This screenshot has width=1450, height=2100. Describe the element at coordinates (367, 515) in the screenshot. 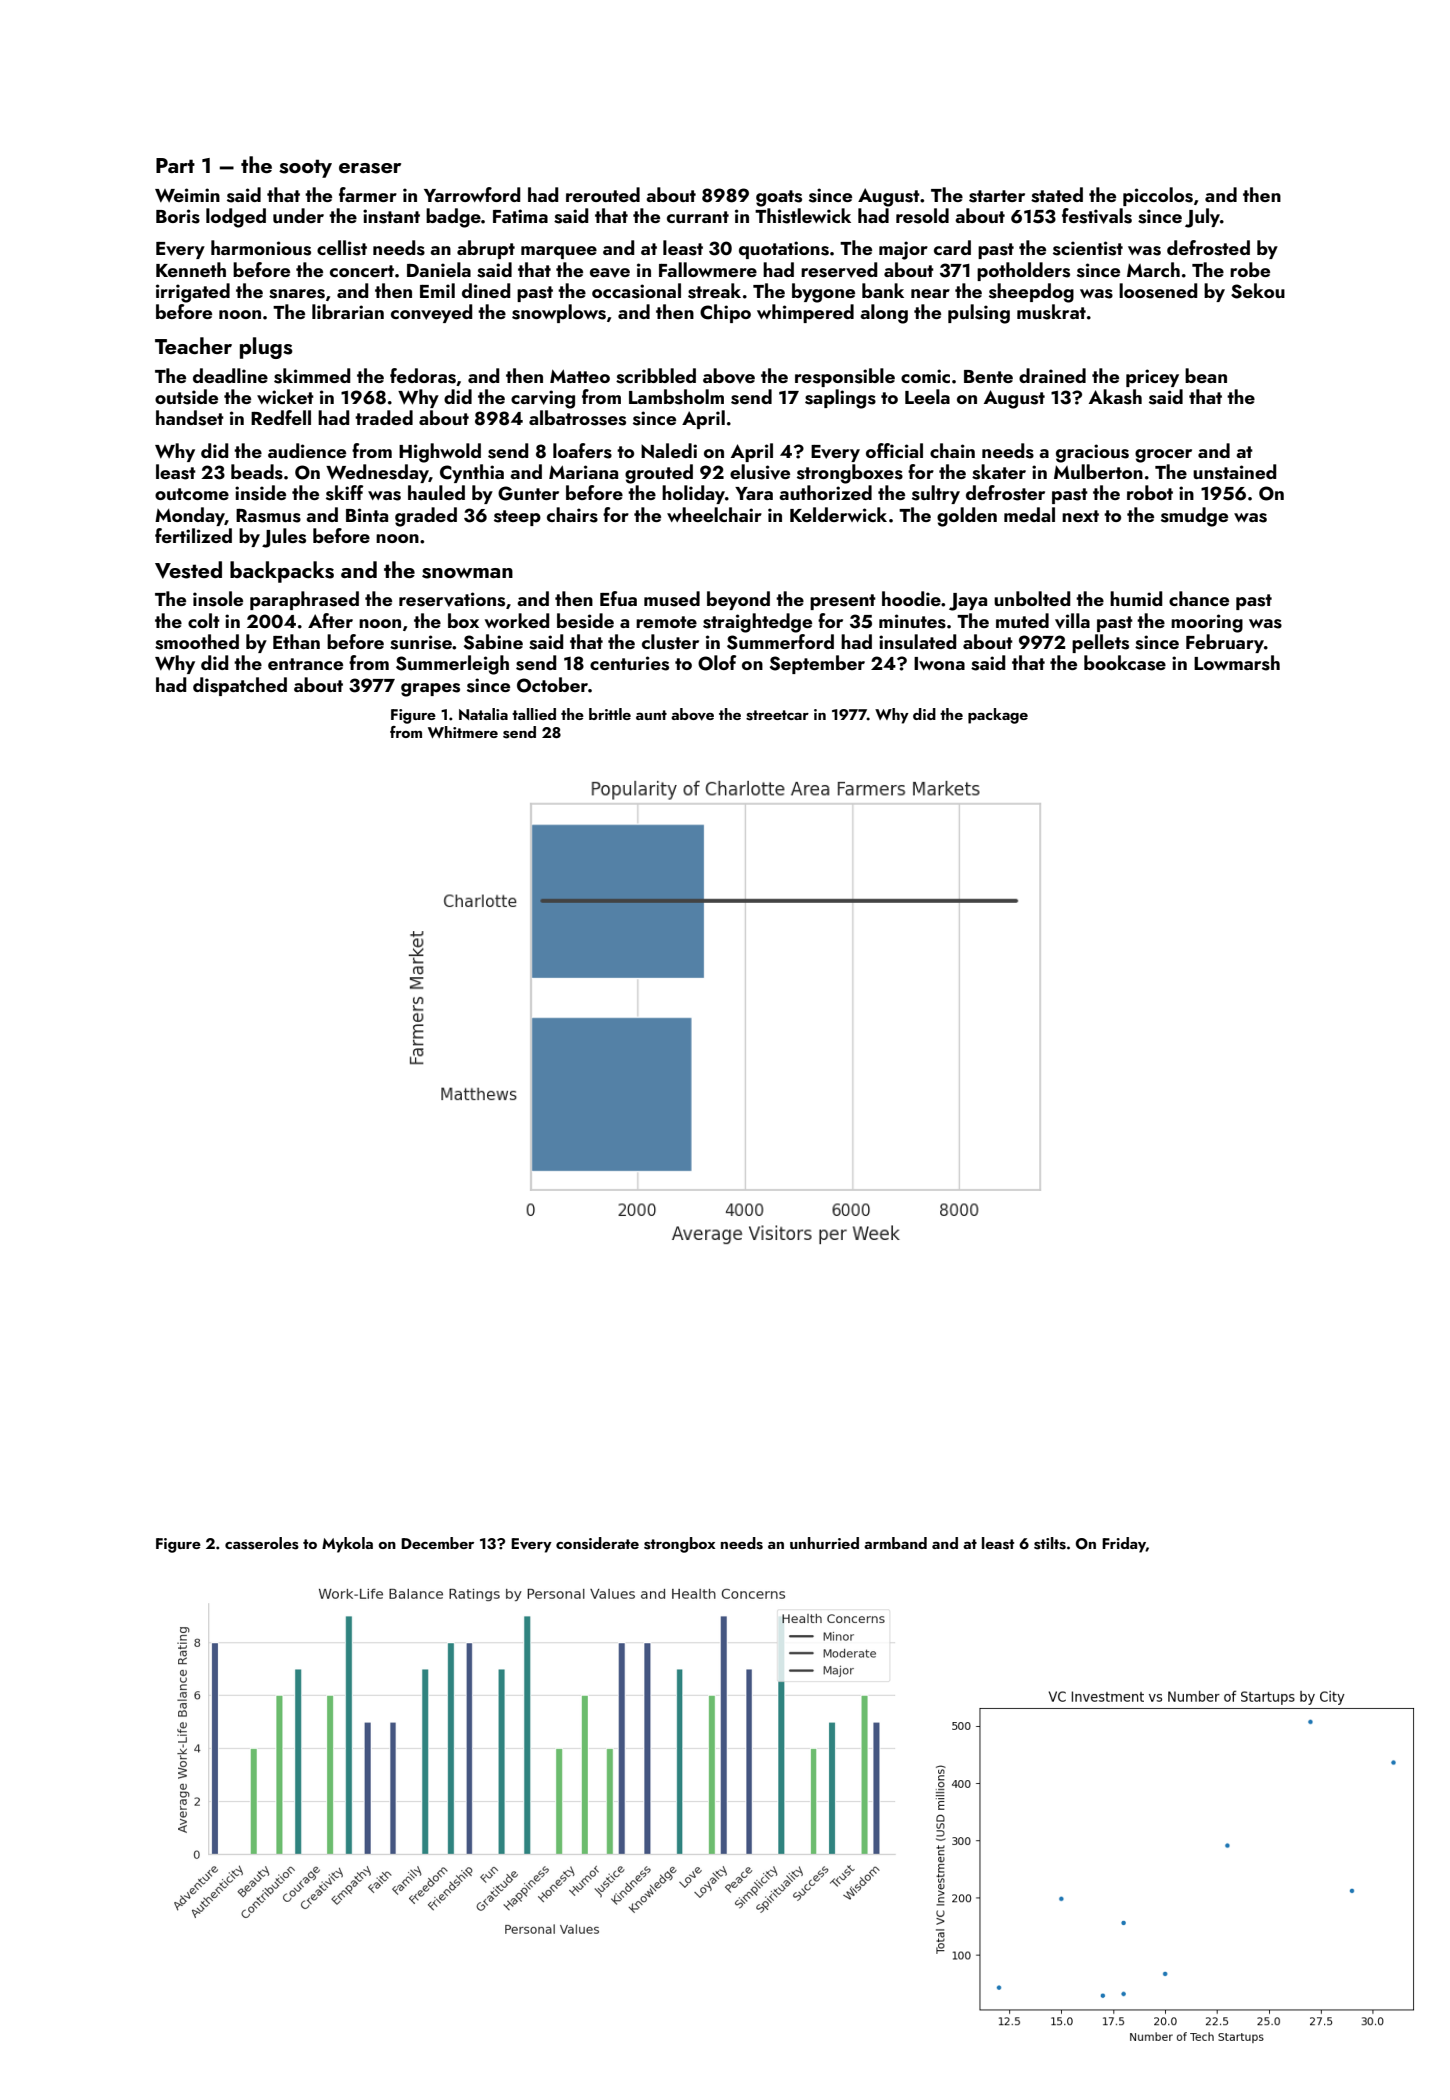

I see `Binta` at that location.
